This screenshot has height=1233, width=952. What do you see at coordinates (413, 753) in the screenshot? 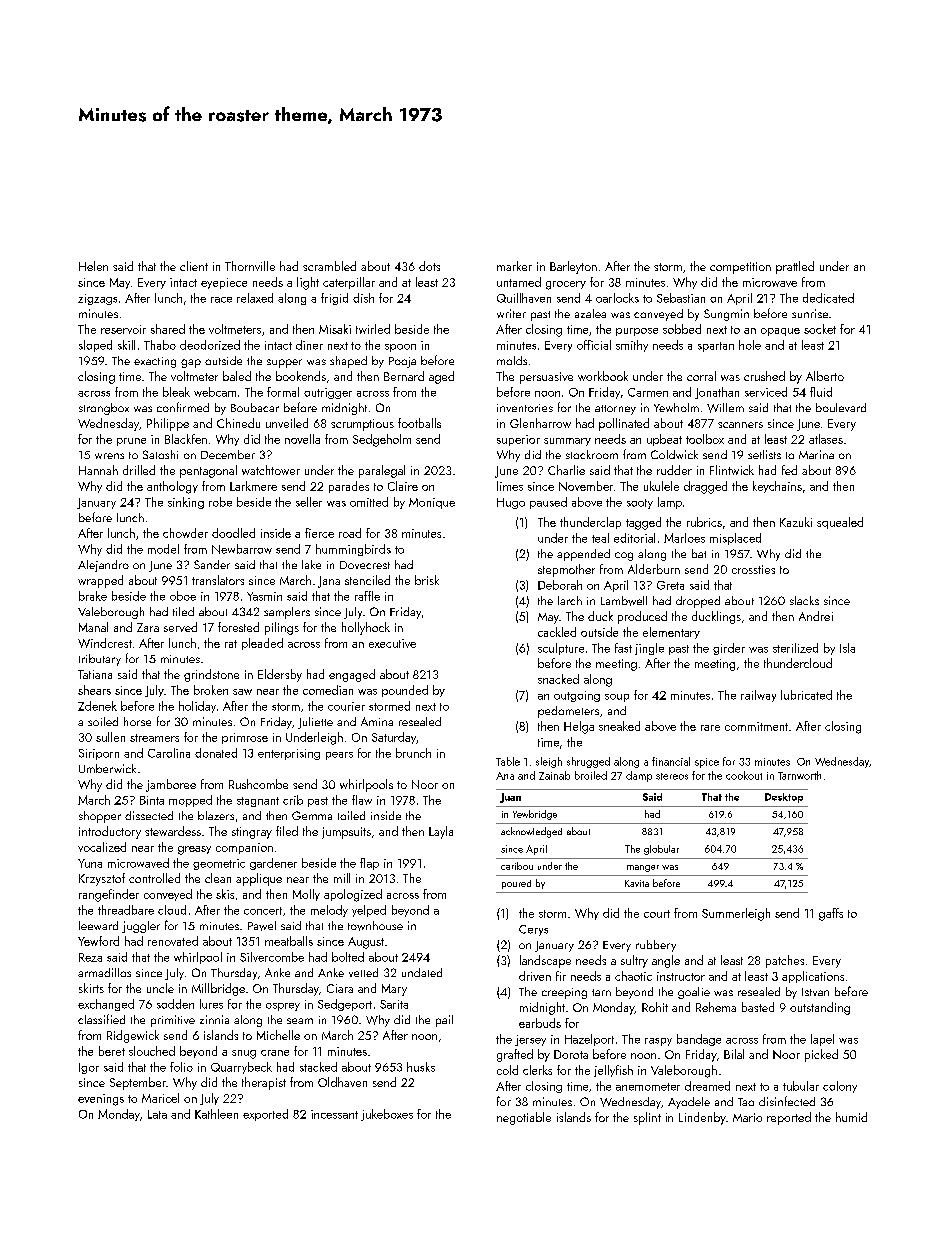
I see `brunch` at bounding box center [413, 753].
